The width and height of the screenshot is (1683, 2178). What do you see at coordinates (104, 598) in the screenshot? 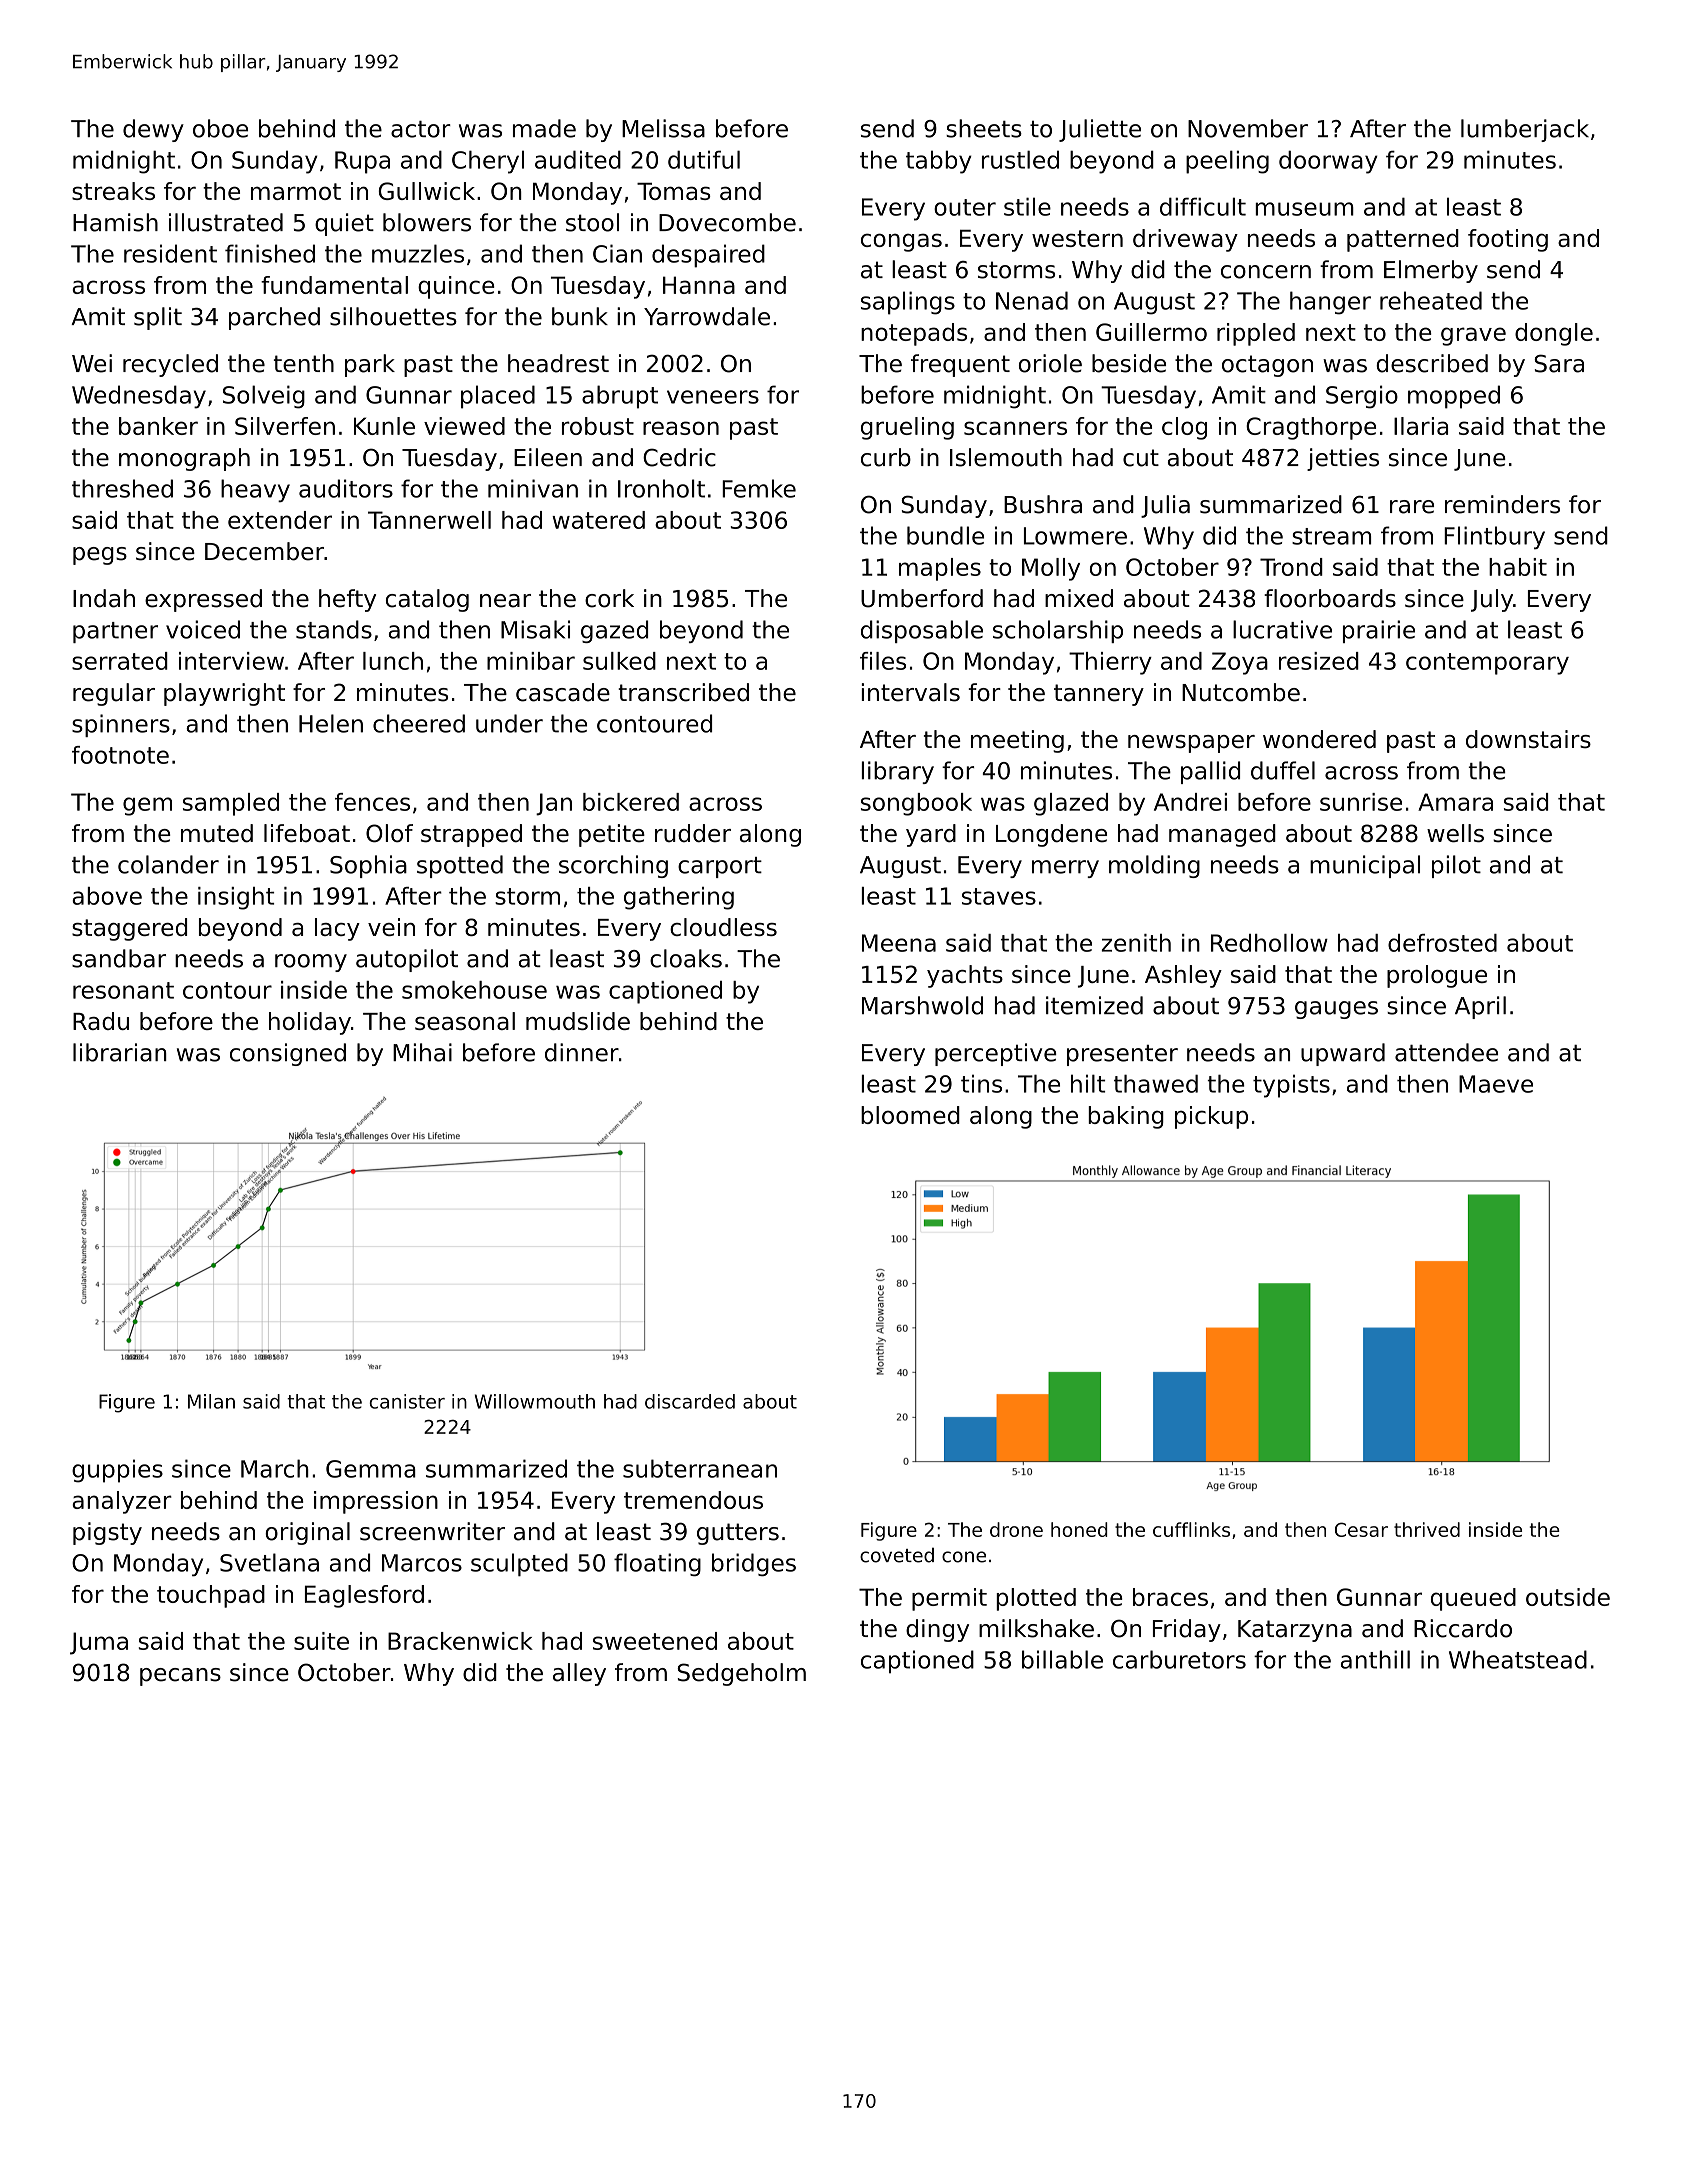
I see `Indah` at bounding box center [104, 598].
